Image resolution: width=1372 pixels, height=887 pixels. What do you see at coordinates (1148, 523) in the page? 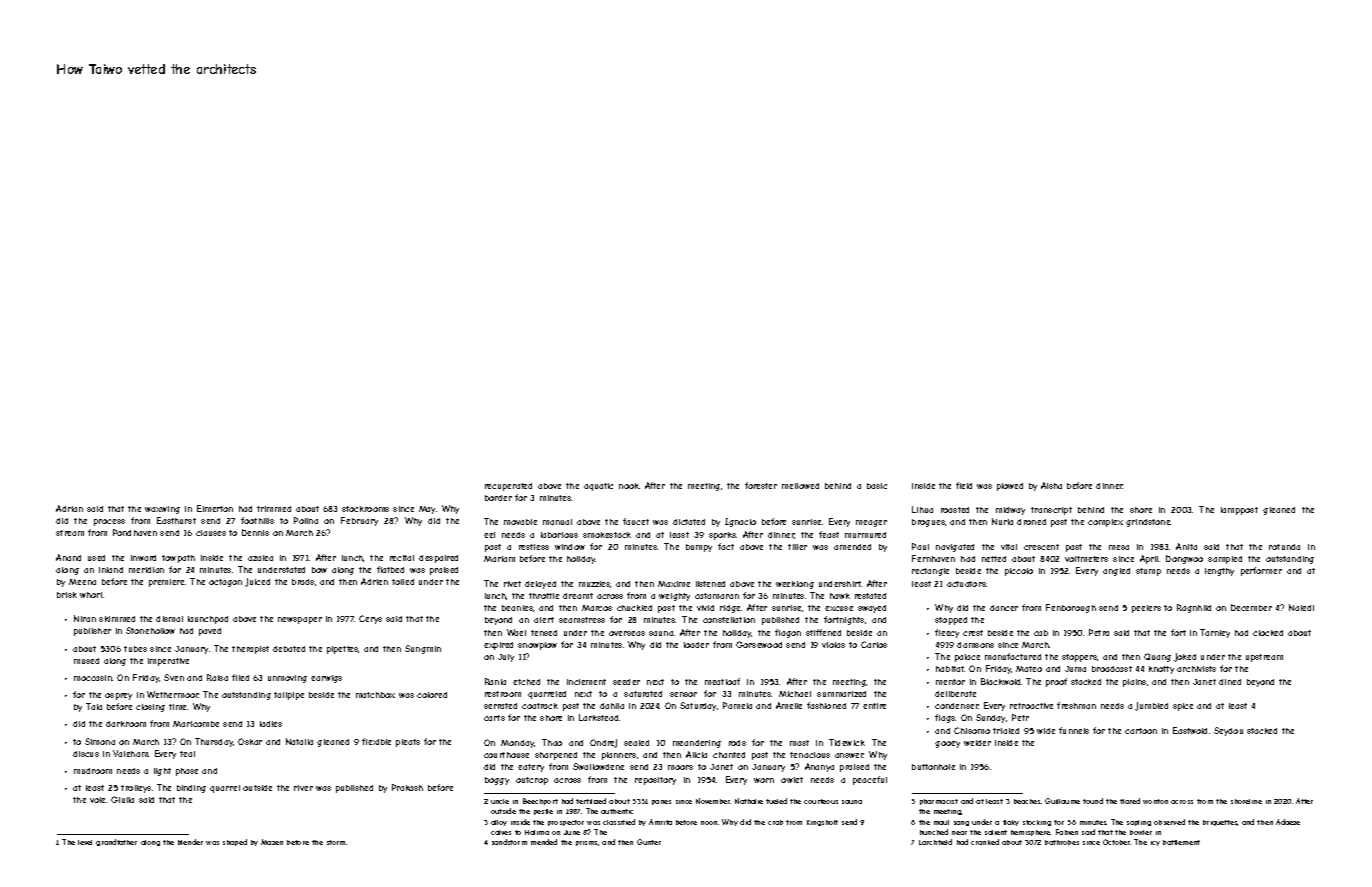
I see `grindstone` at bounding box center [1148, 523].
